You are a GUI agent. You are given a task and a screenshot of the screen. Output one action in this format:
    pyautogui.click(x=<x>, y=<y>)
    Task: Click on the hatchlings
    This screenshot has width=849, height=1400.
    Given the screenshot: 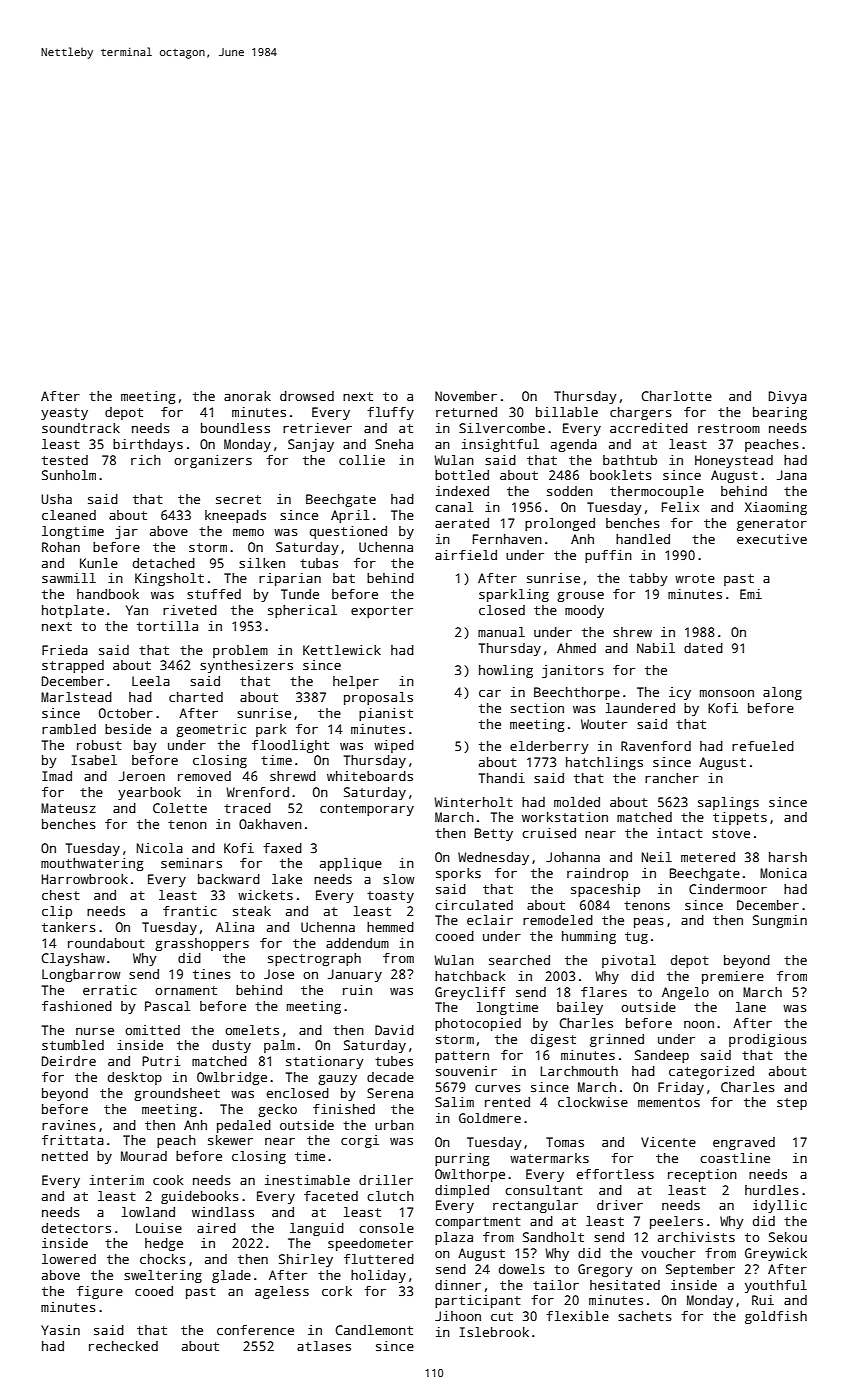 What is the action you would take?
    pyautogui.click(x=604, y=763)
